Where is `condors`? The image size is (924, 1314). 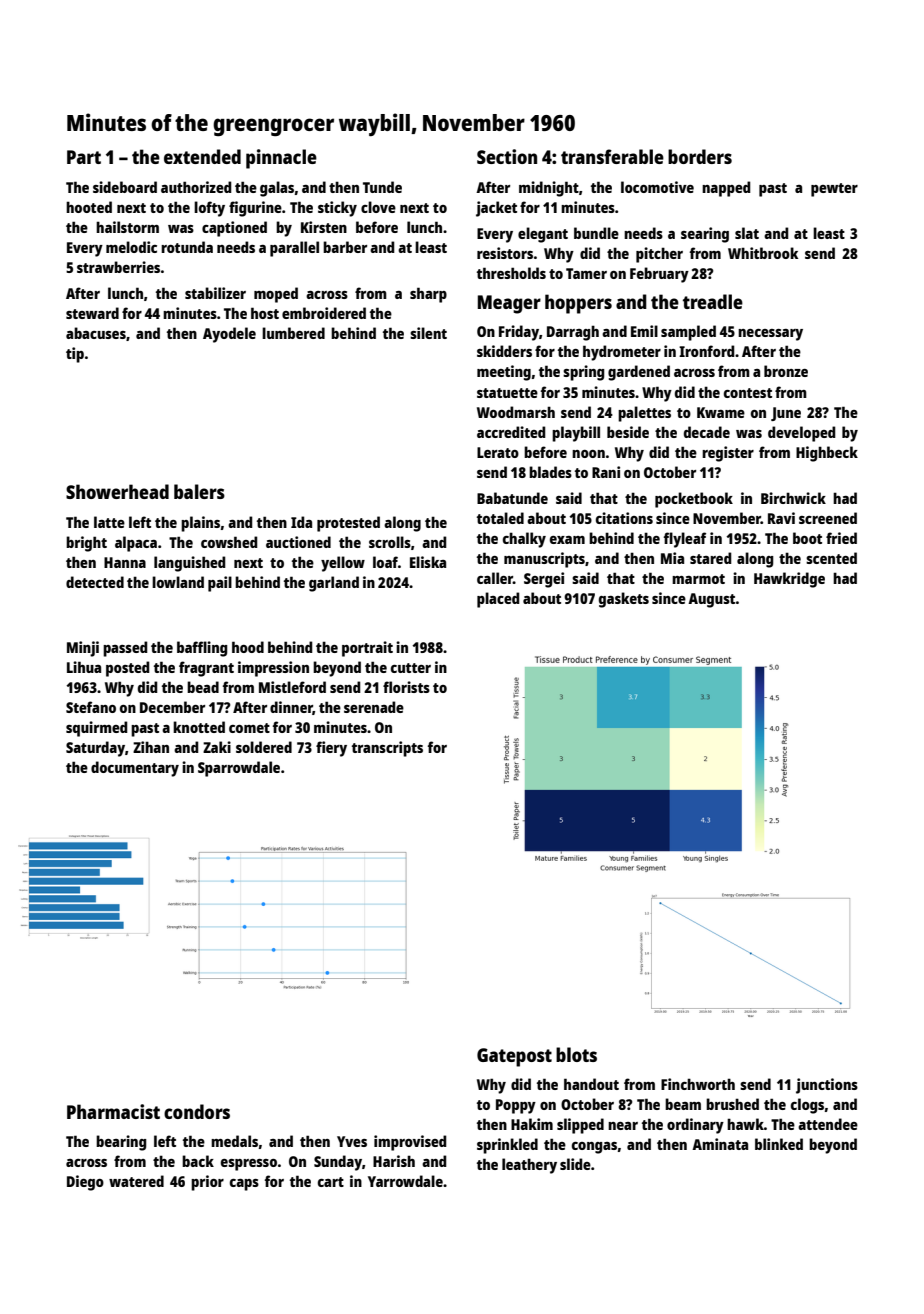 condors is located at coordinates (197, 1111).
